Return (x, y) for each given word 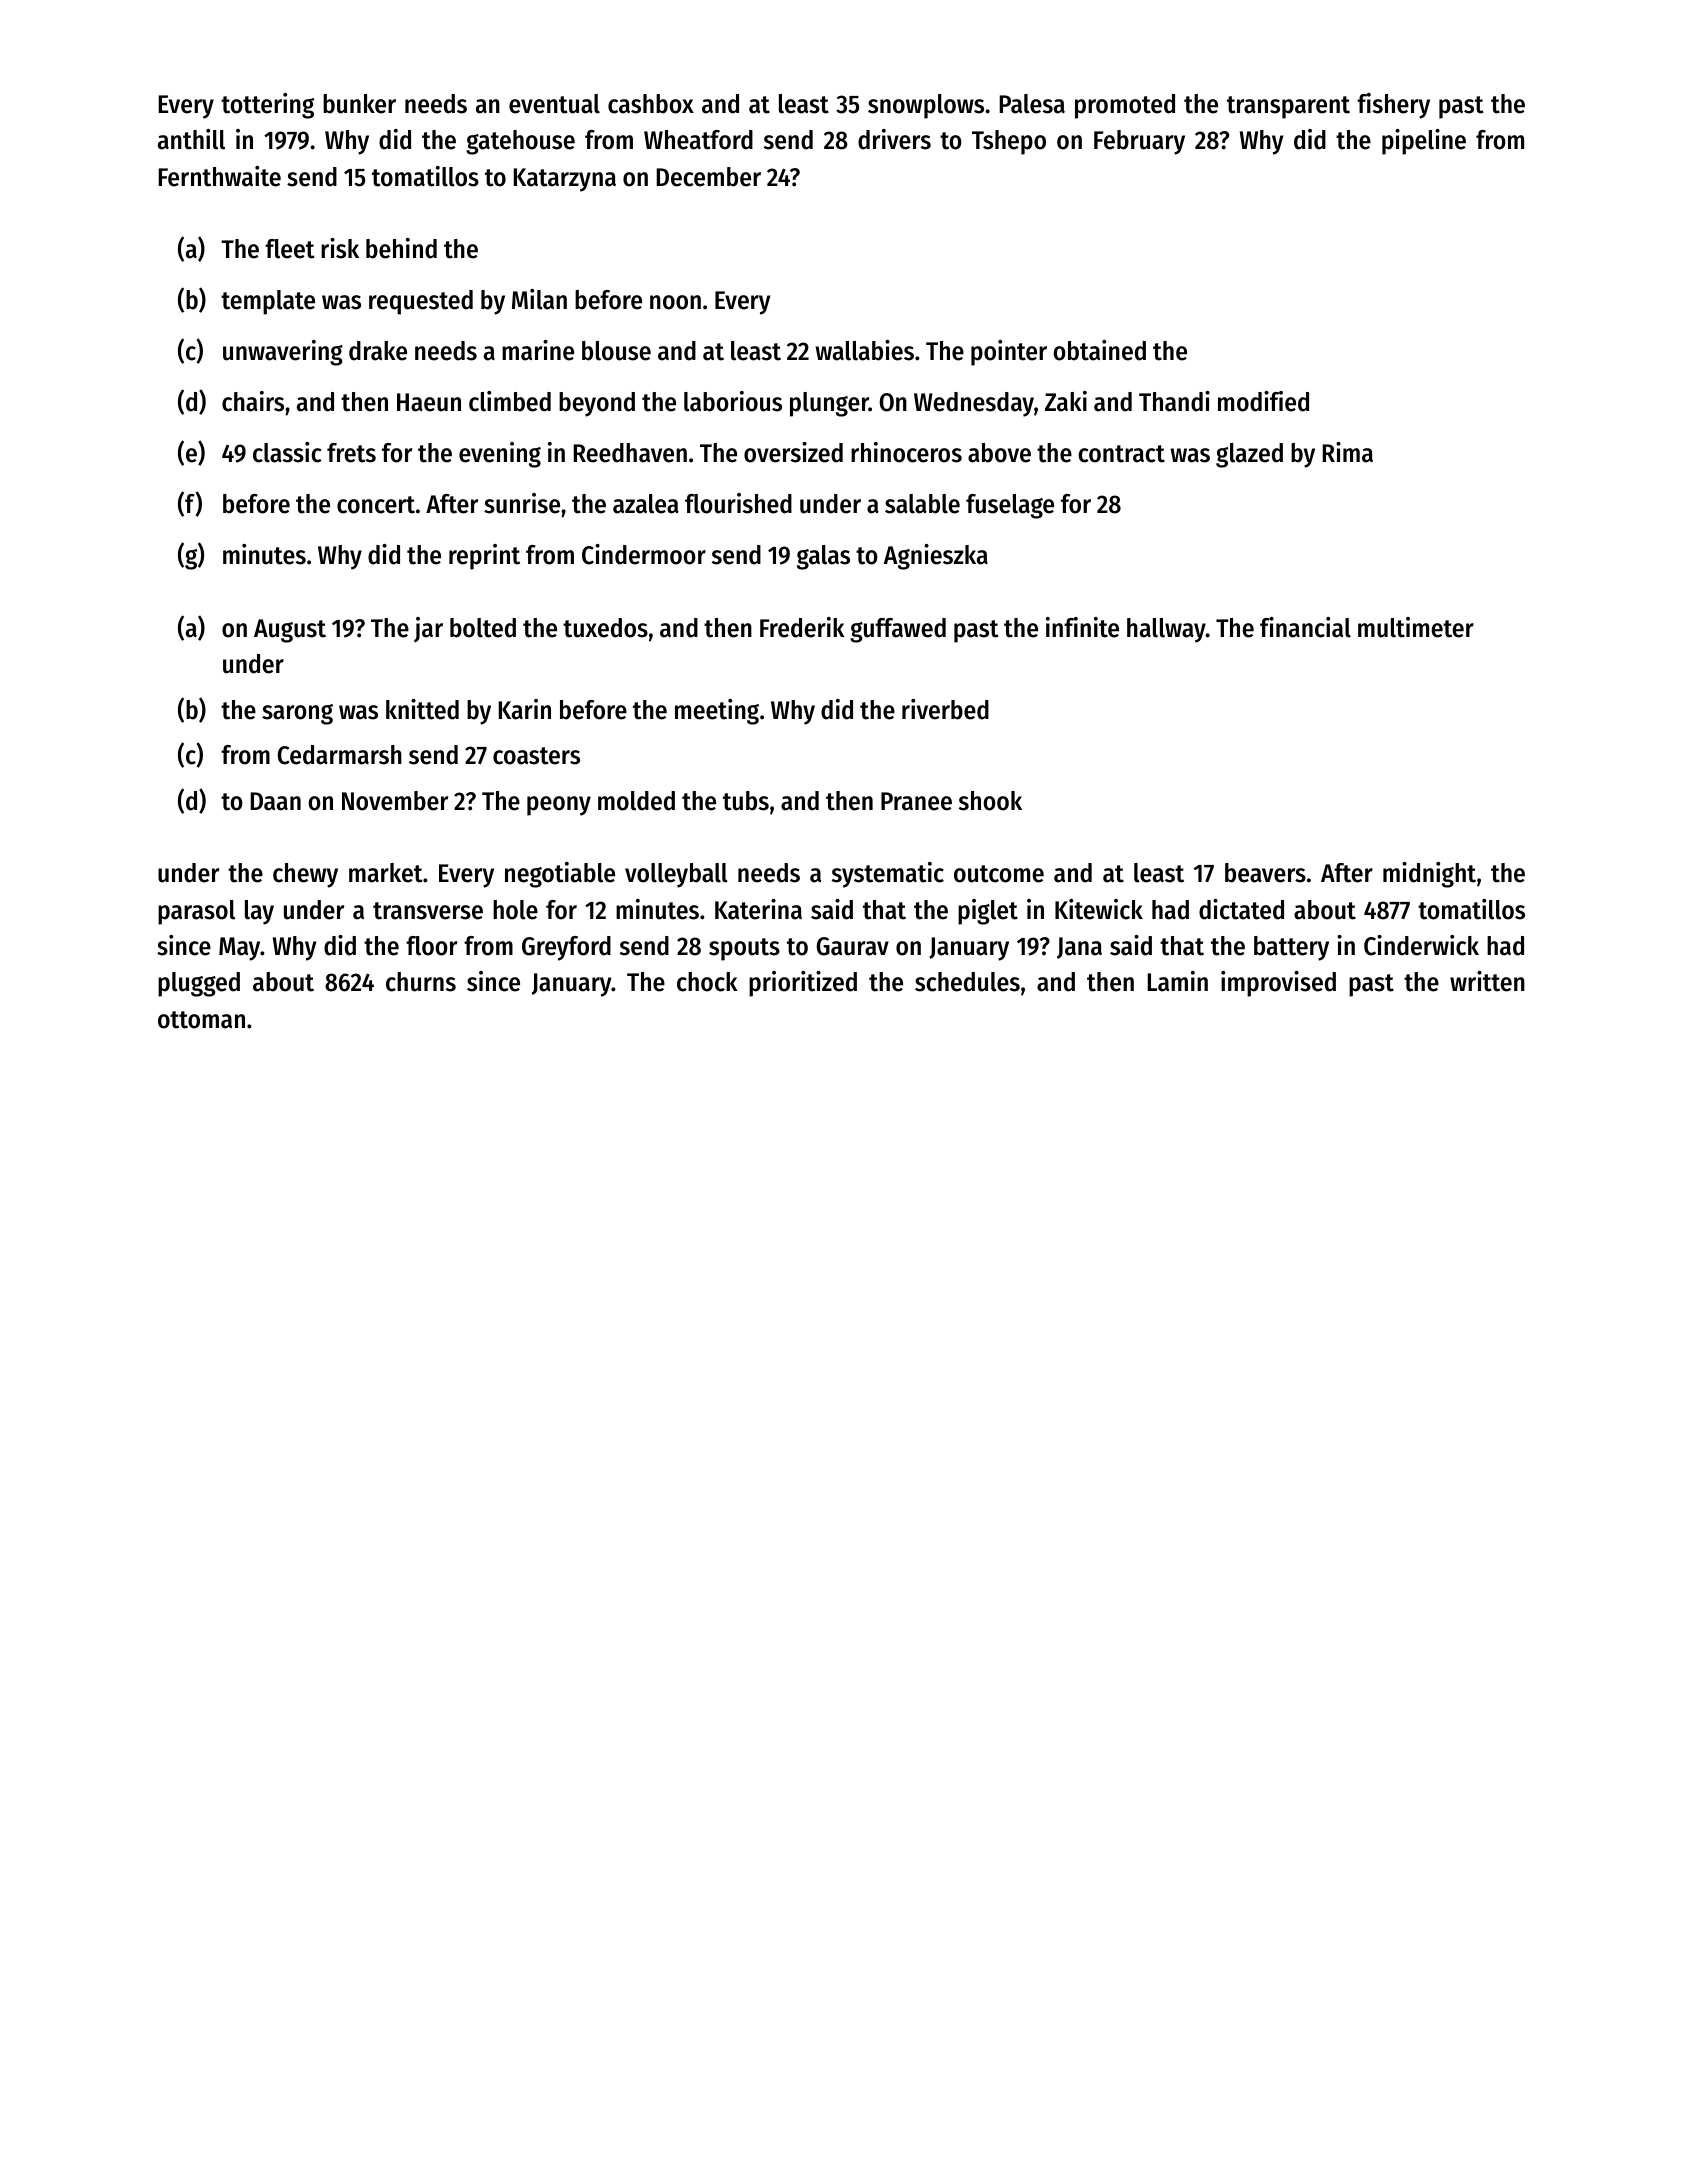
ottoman (201, 1020)
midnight (1429, 875)
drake (378, 351)
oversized (793, 452)
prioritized (803, 984)
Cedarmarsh (340, 755)
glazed (1249, 455)
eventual (554, 104)
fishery (1393, 106)
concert (376, 505)
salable (922, 504)
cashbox (651, 104)
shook (990, 801)
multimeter (1416, 627)
